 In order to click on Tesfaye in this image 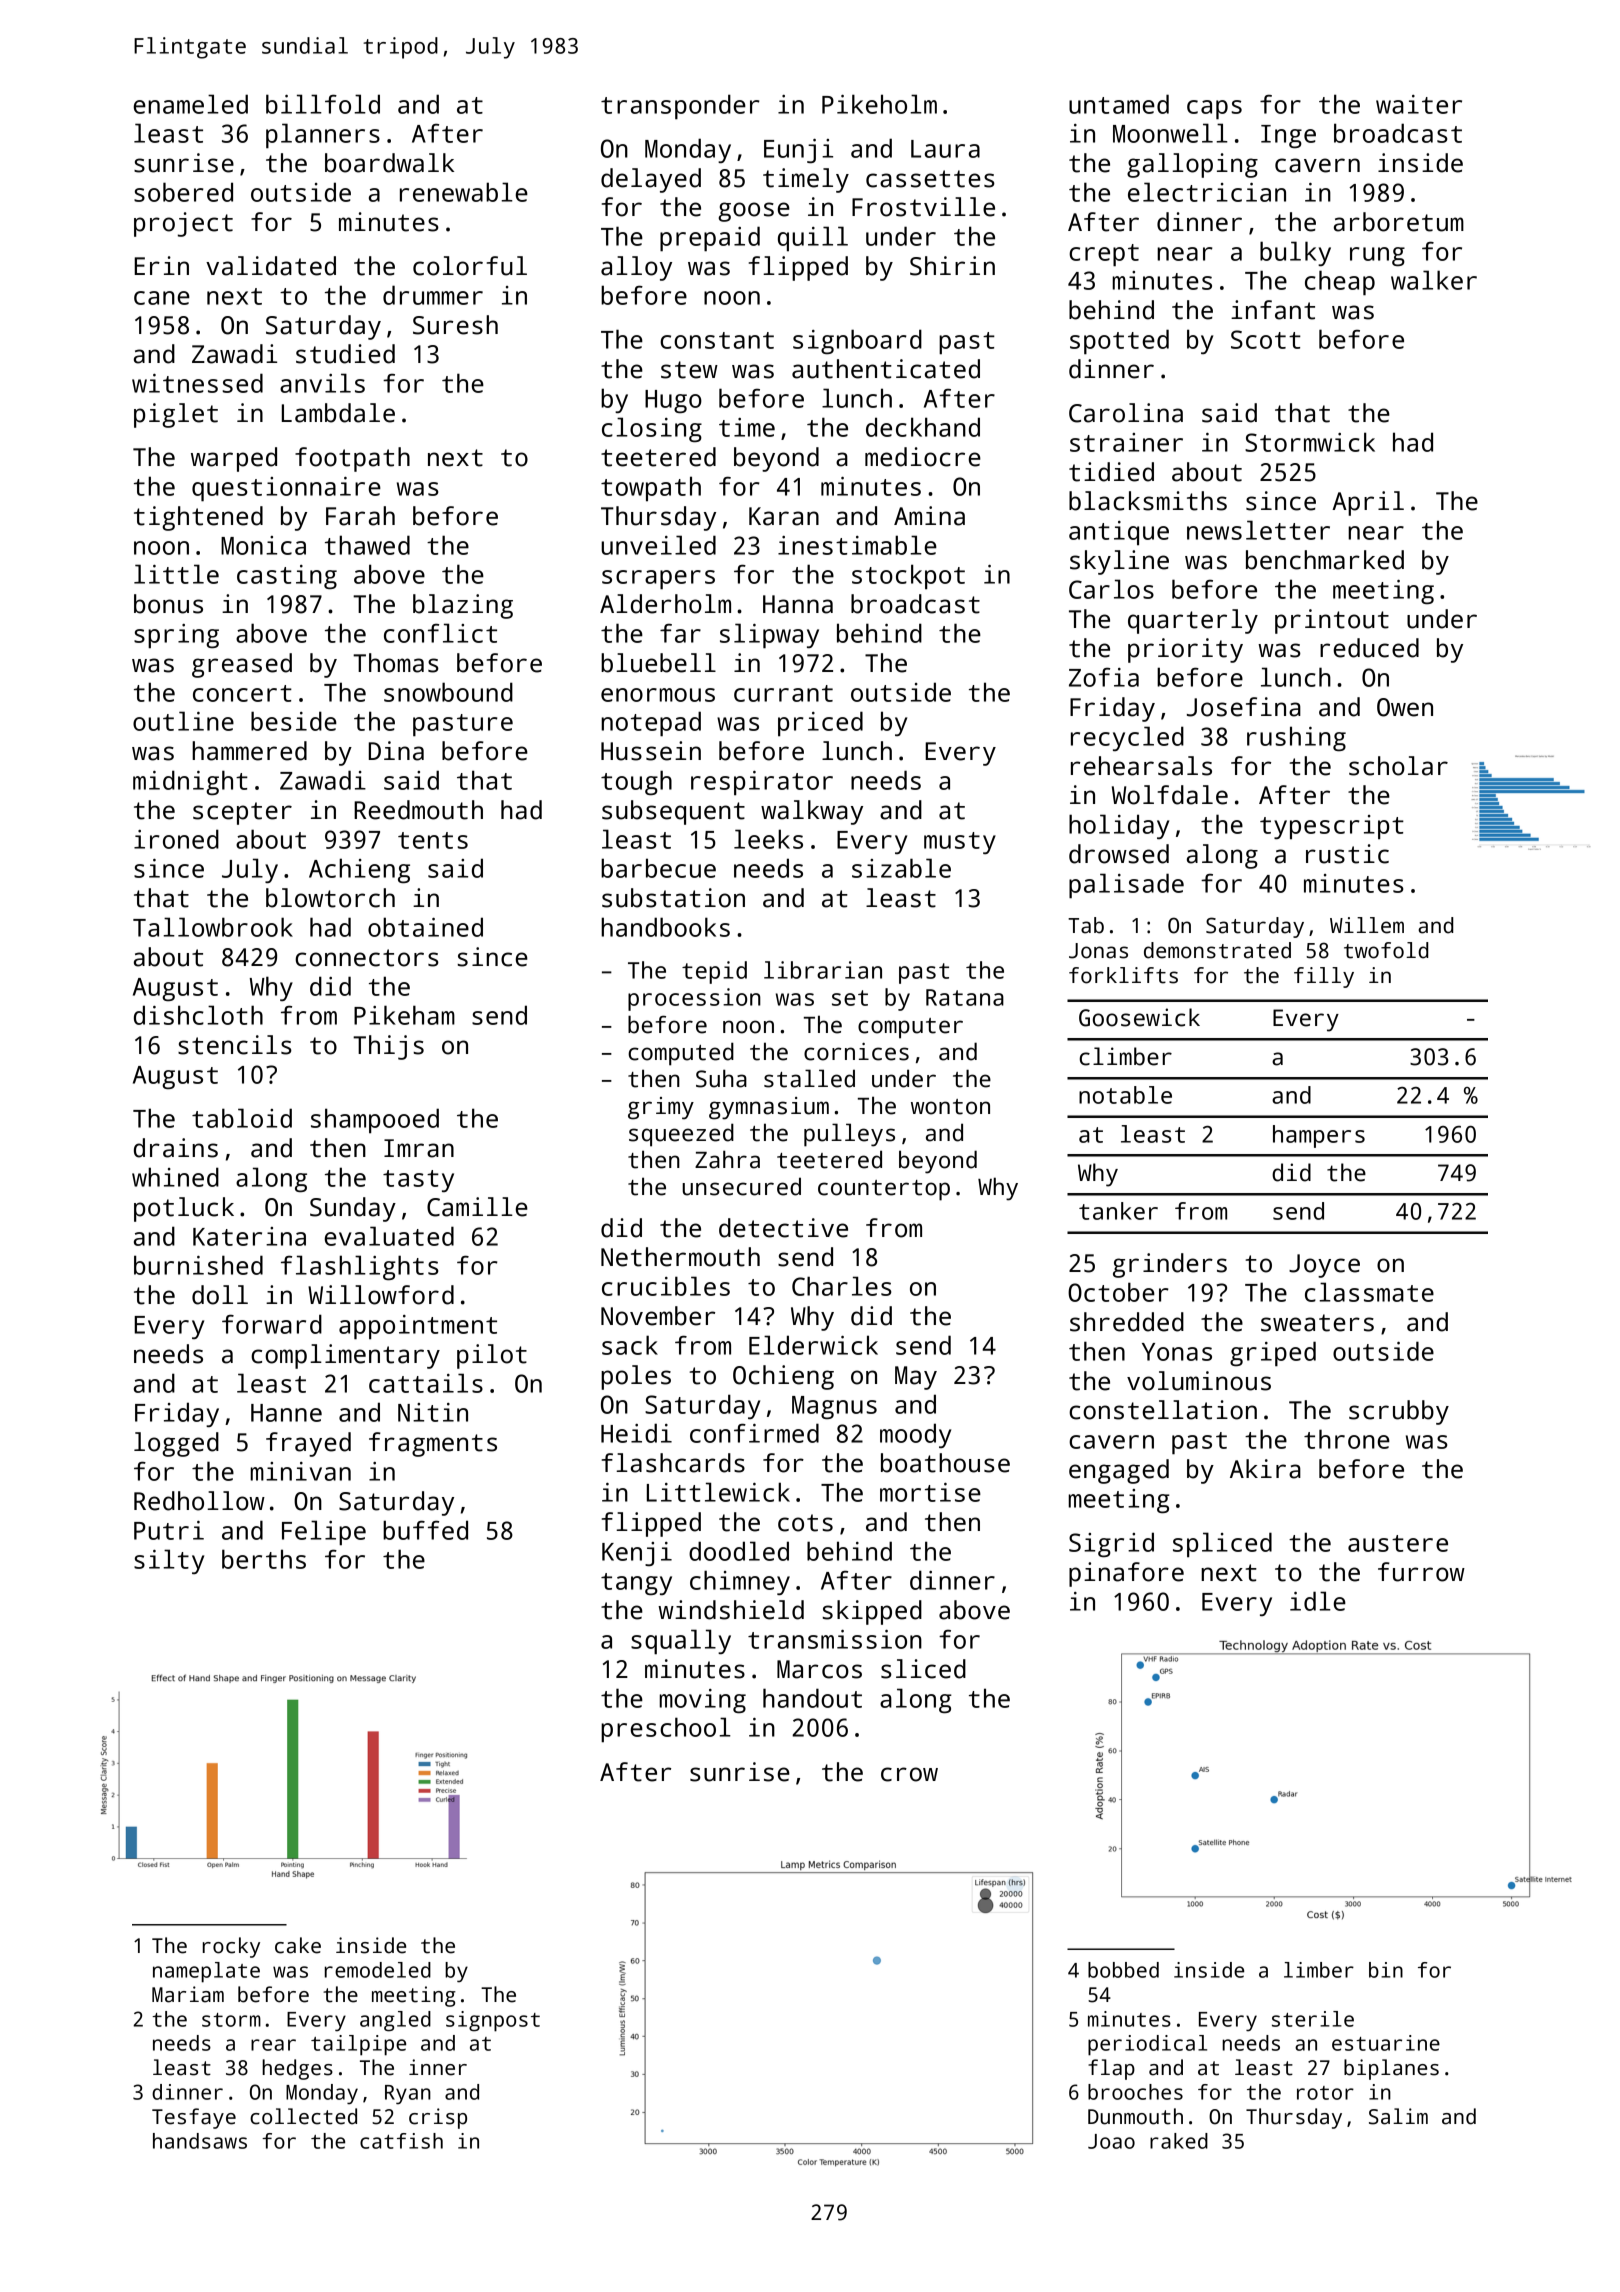, I will do `click(194, 2118)`.
